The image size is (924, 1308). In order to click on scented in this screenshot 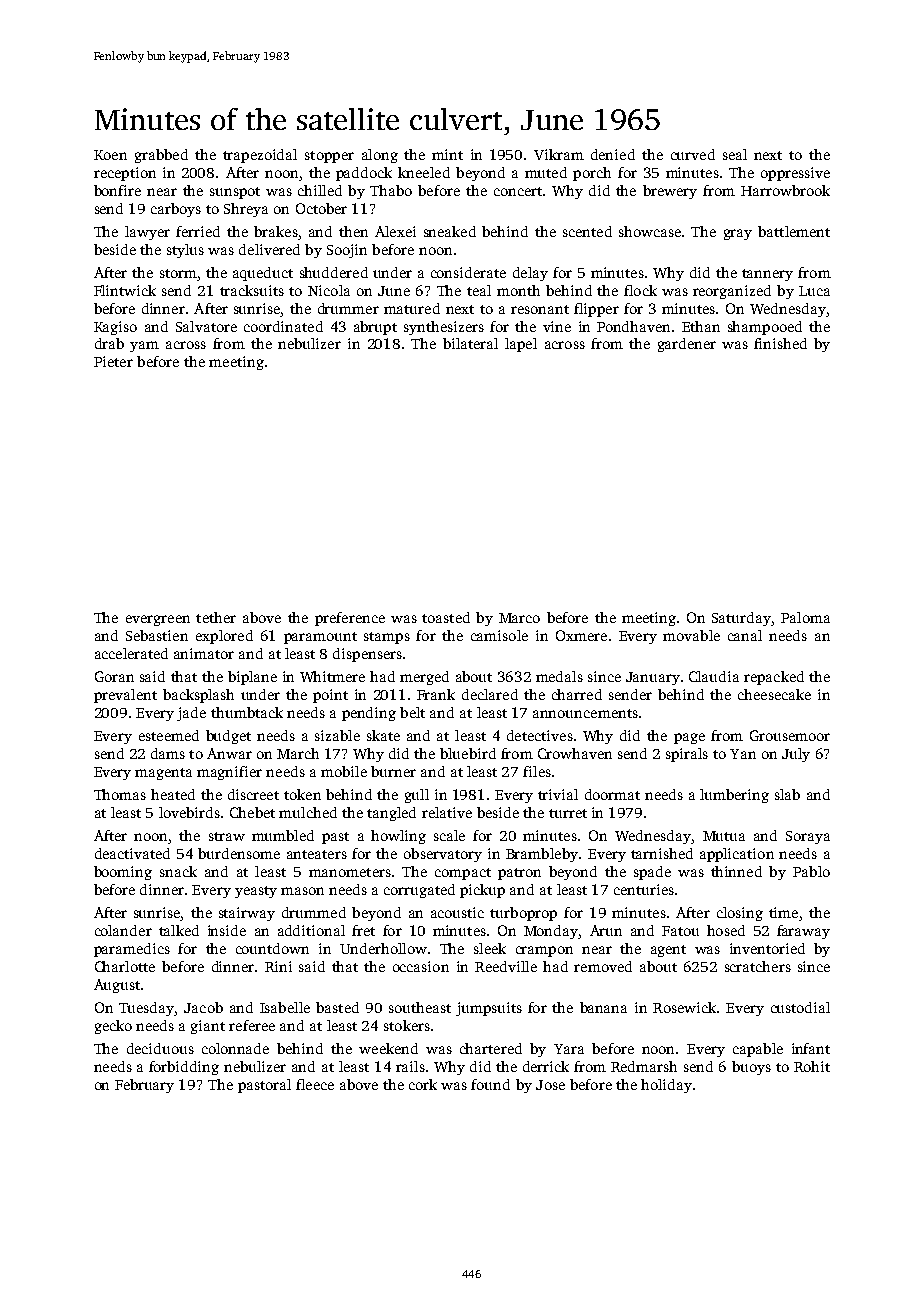, I will do `click(587, 231)`.
